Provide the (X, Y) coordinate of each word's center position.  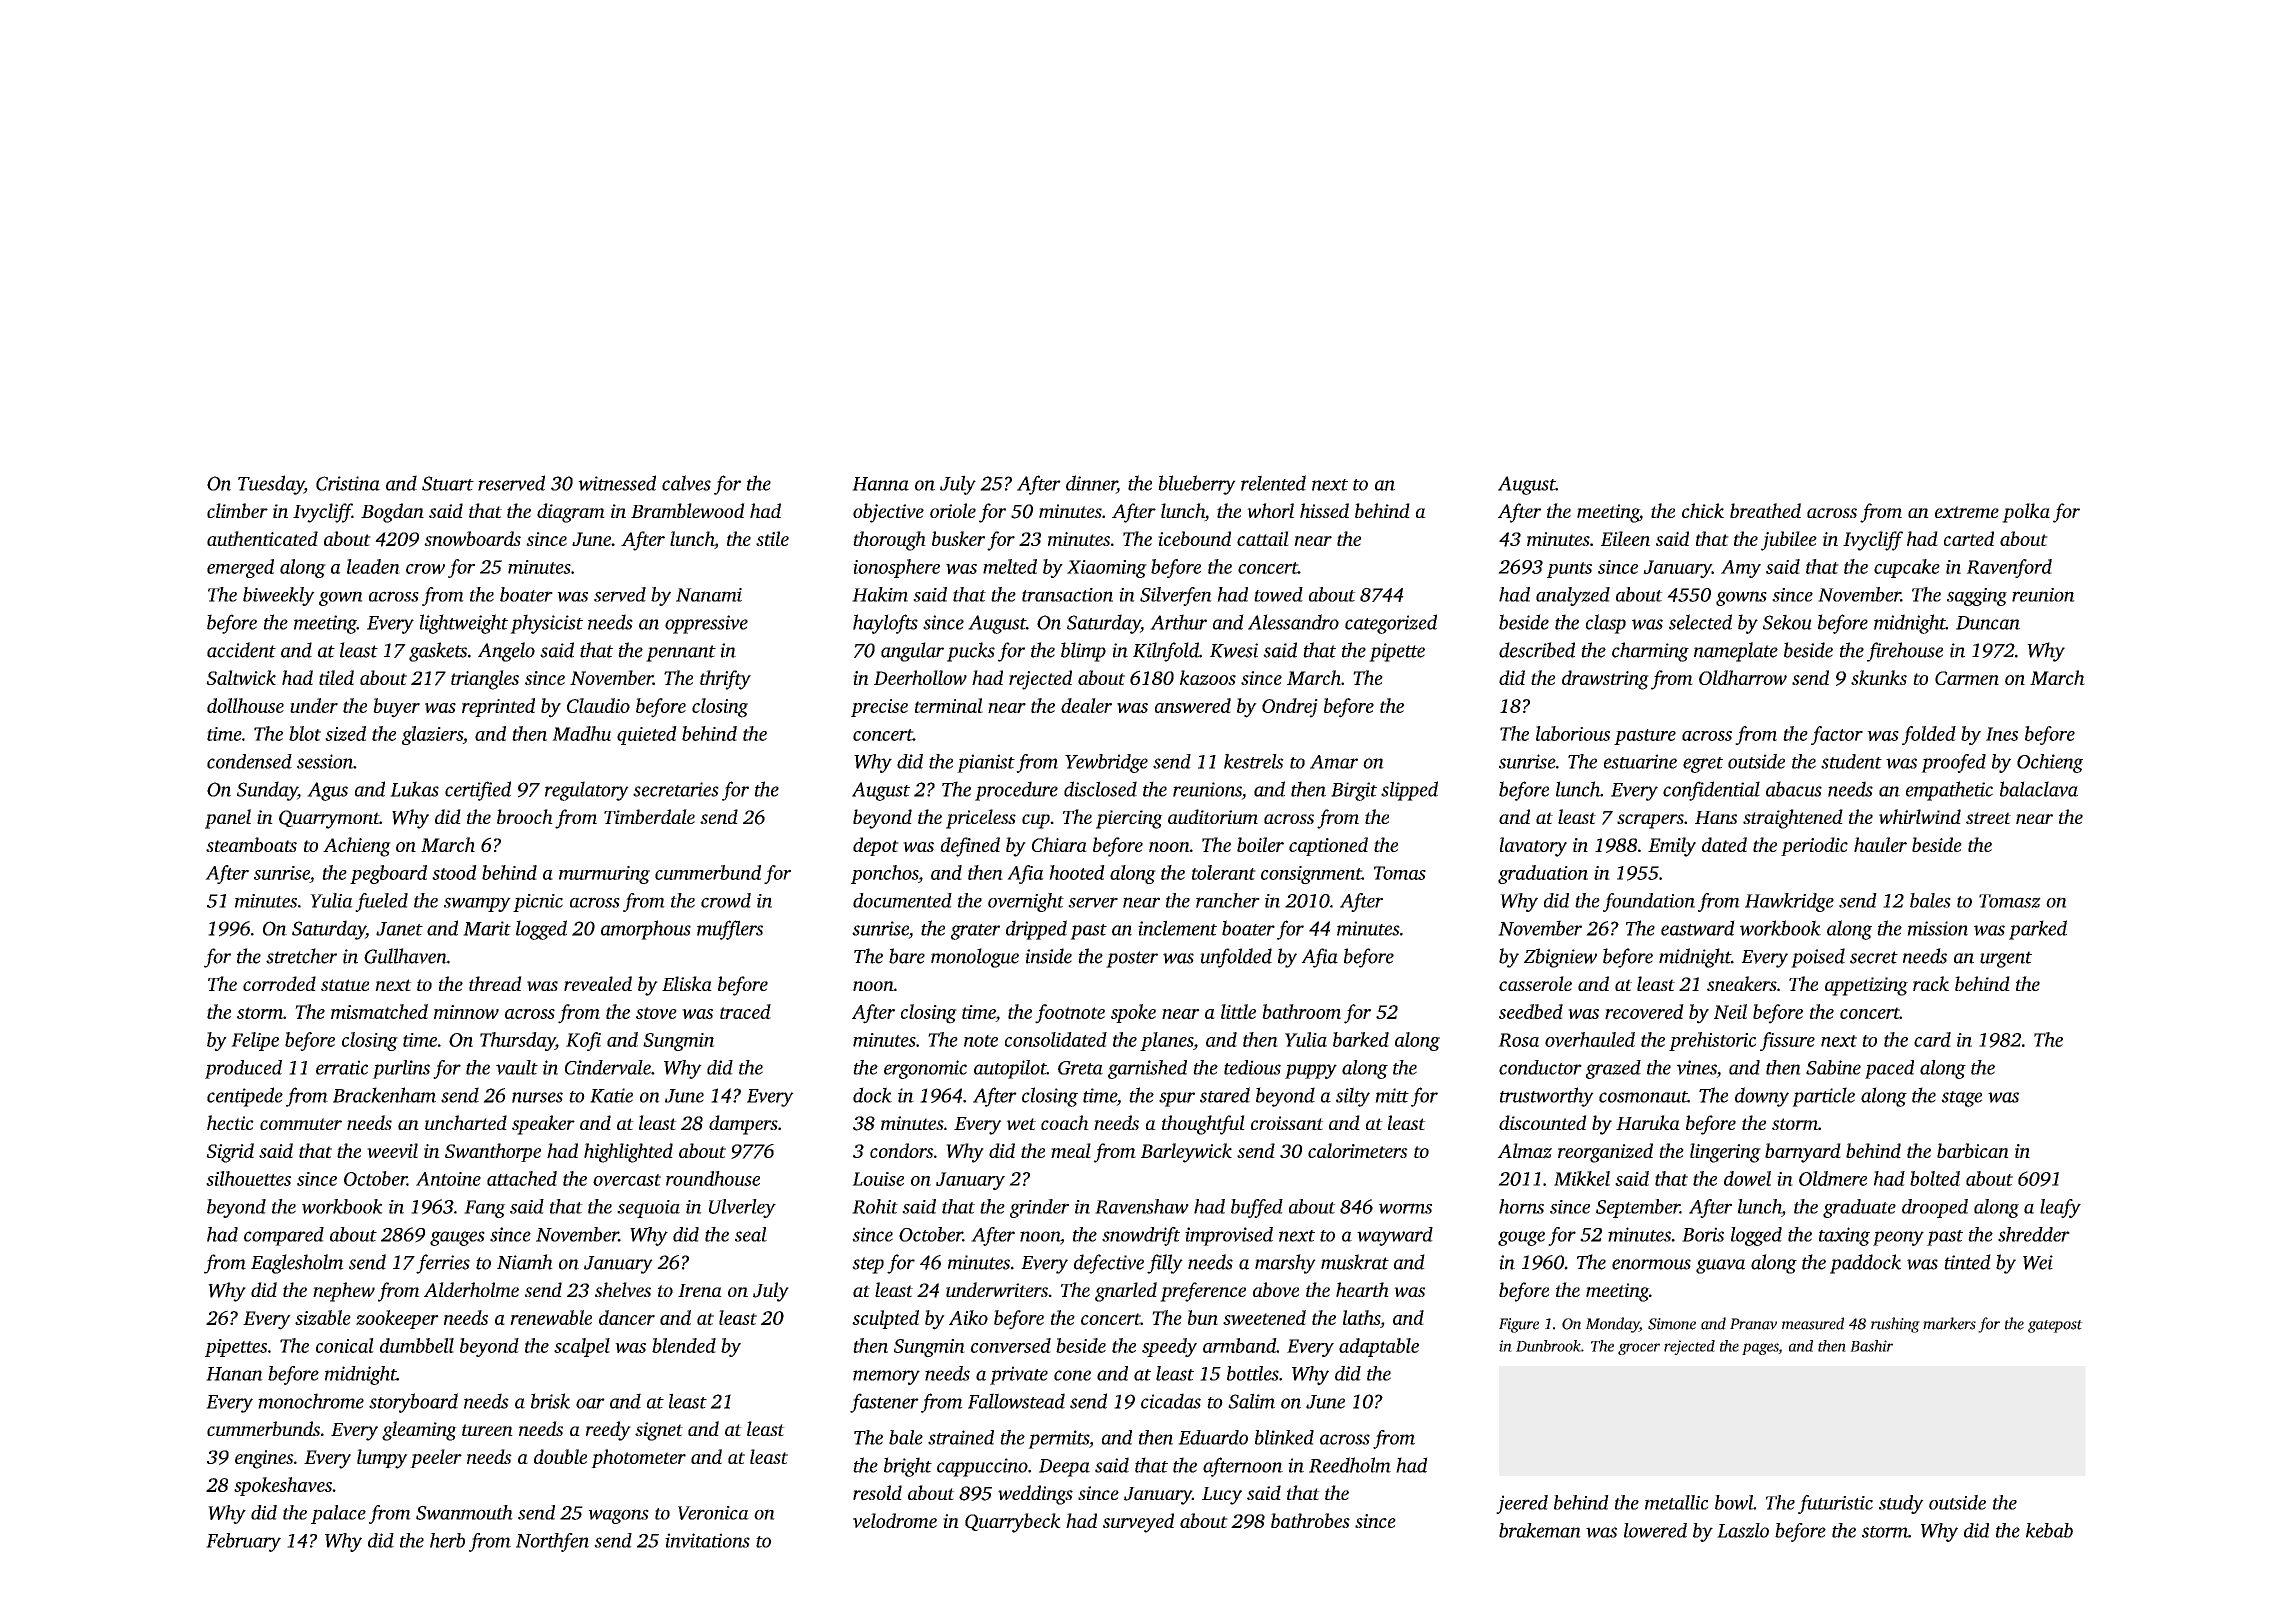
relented (1273, 483)
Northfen (552, 1542)
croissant (1287, 1123)
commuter (301, 1124)
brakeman (1540, 1530)
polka (2026, 513)
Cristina (348, 483)
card (1932, 1039)
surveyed (1138, 1523)
